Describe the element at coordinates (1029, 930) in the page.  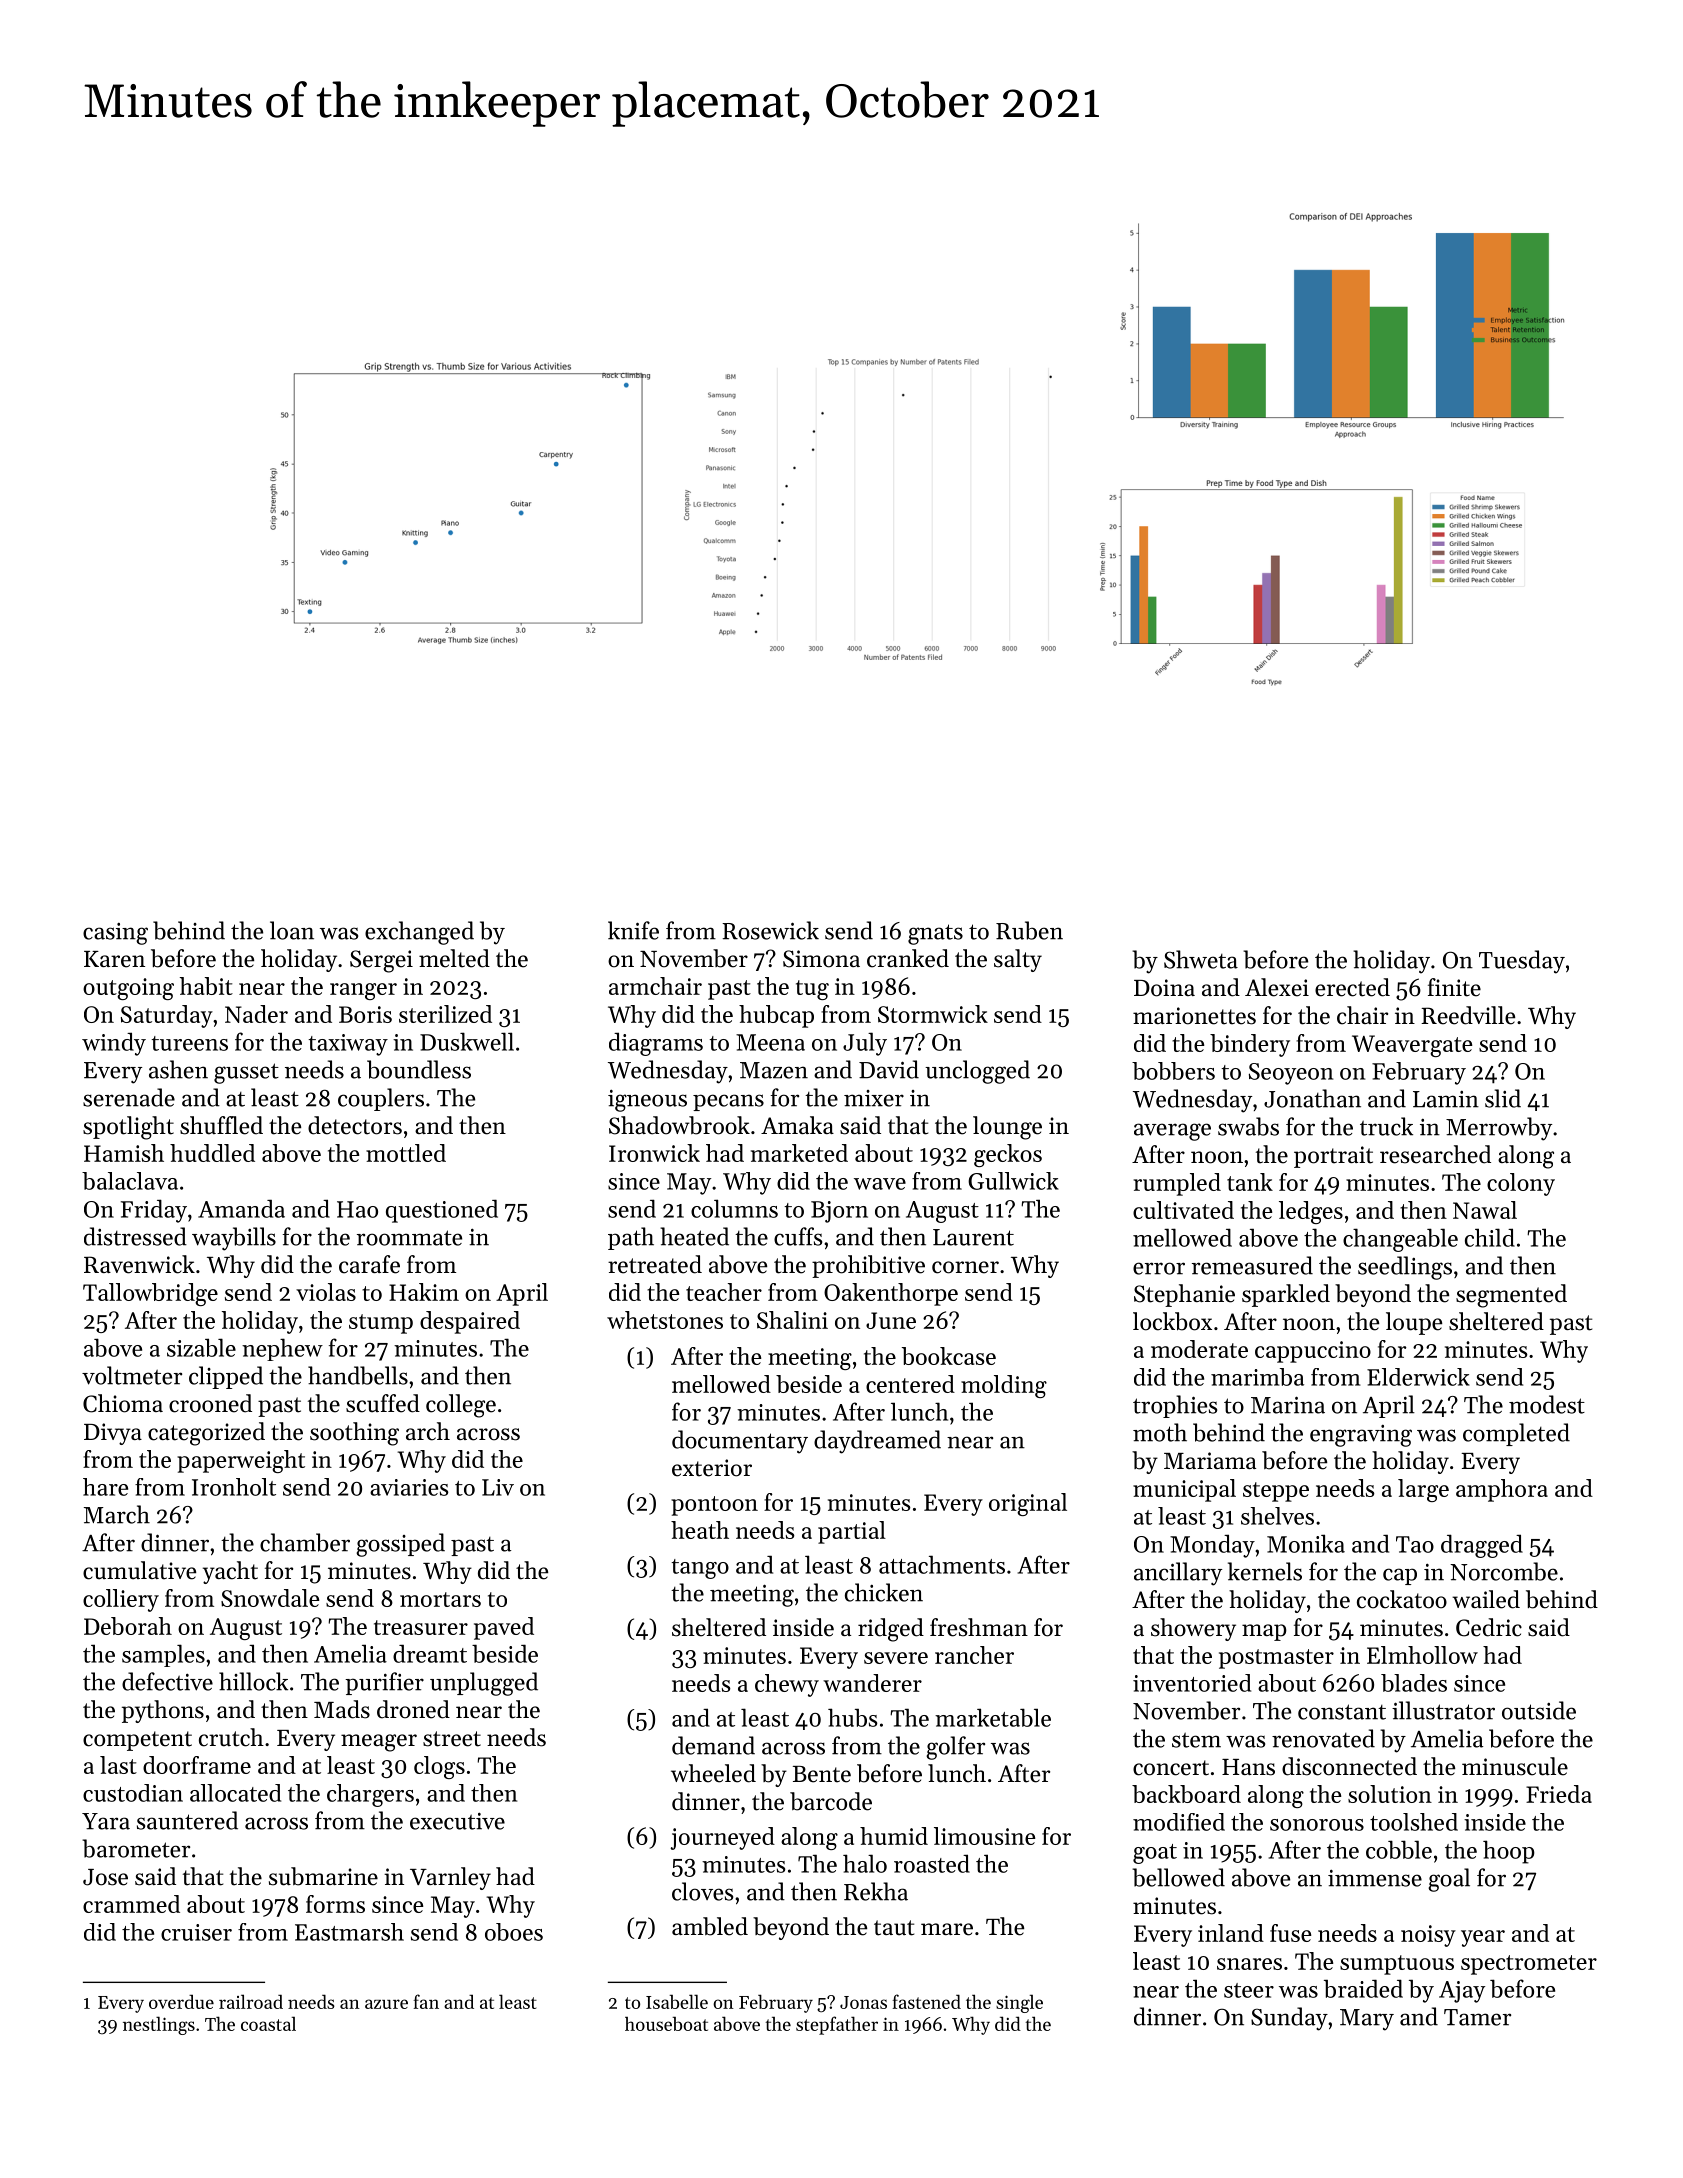
I see `Ruben` at that location.
